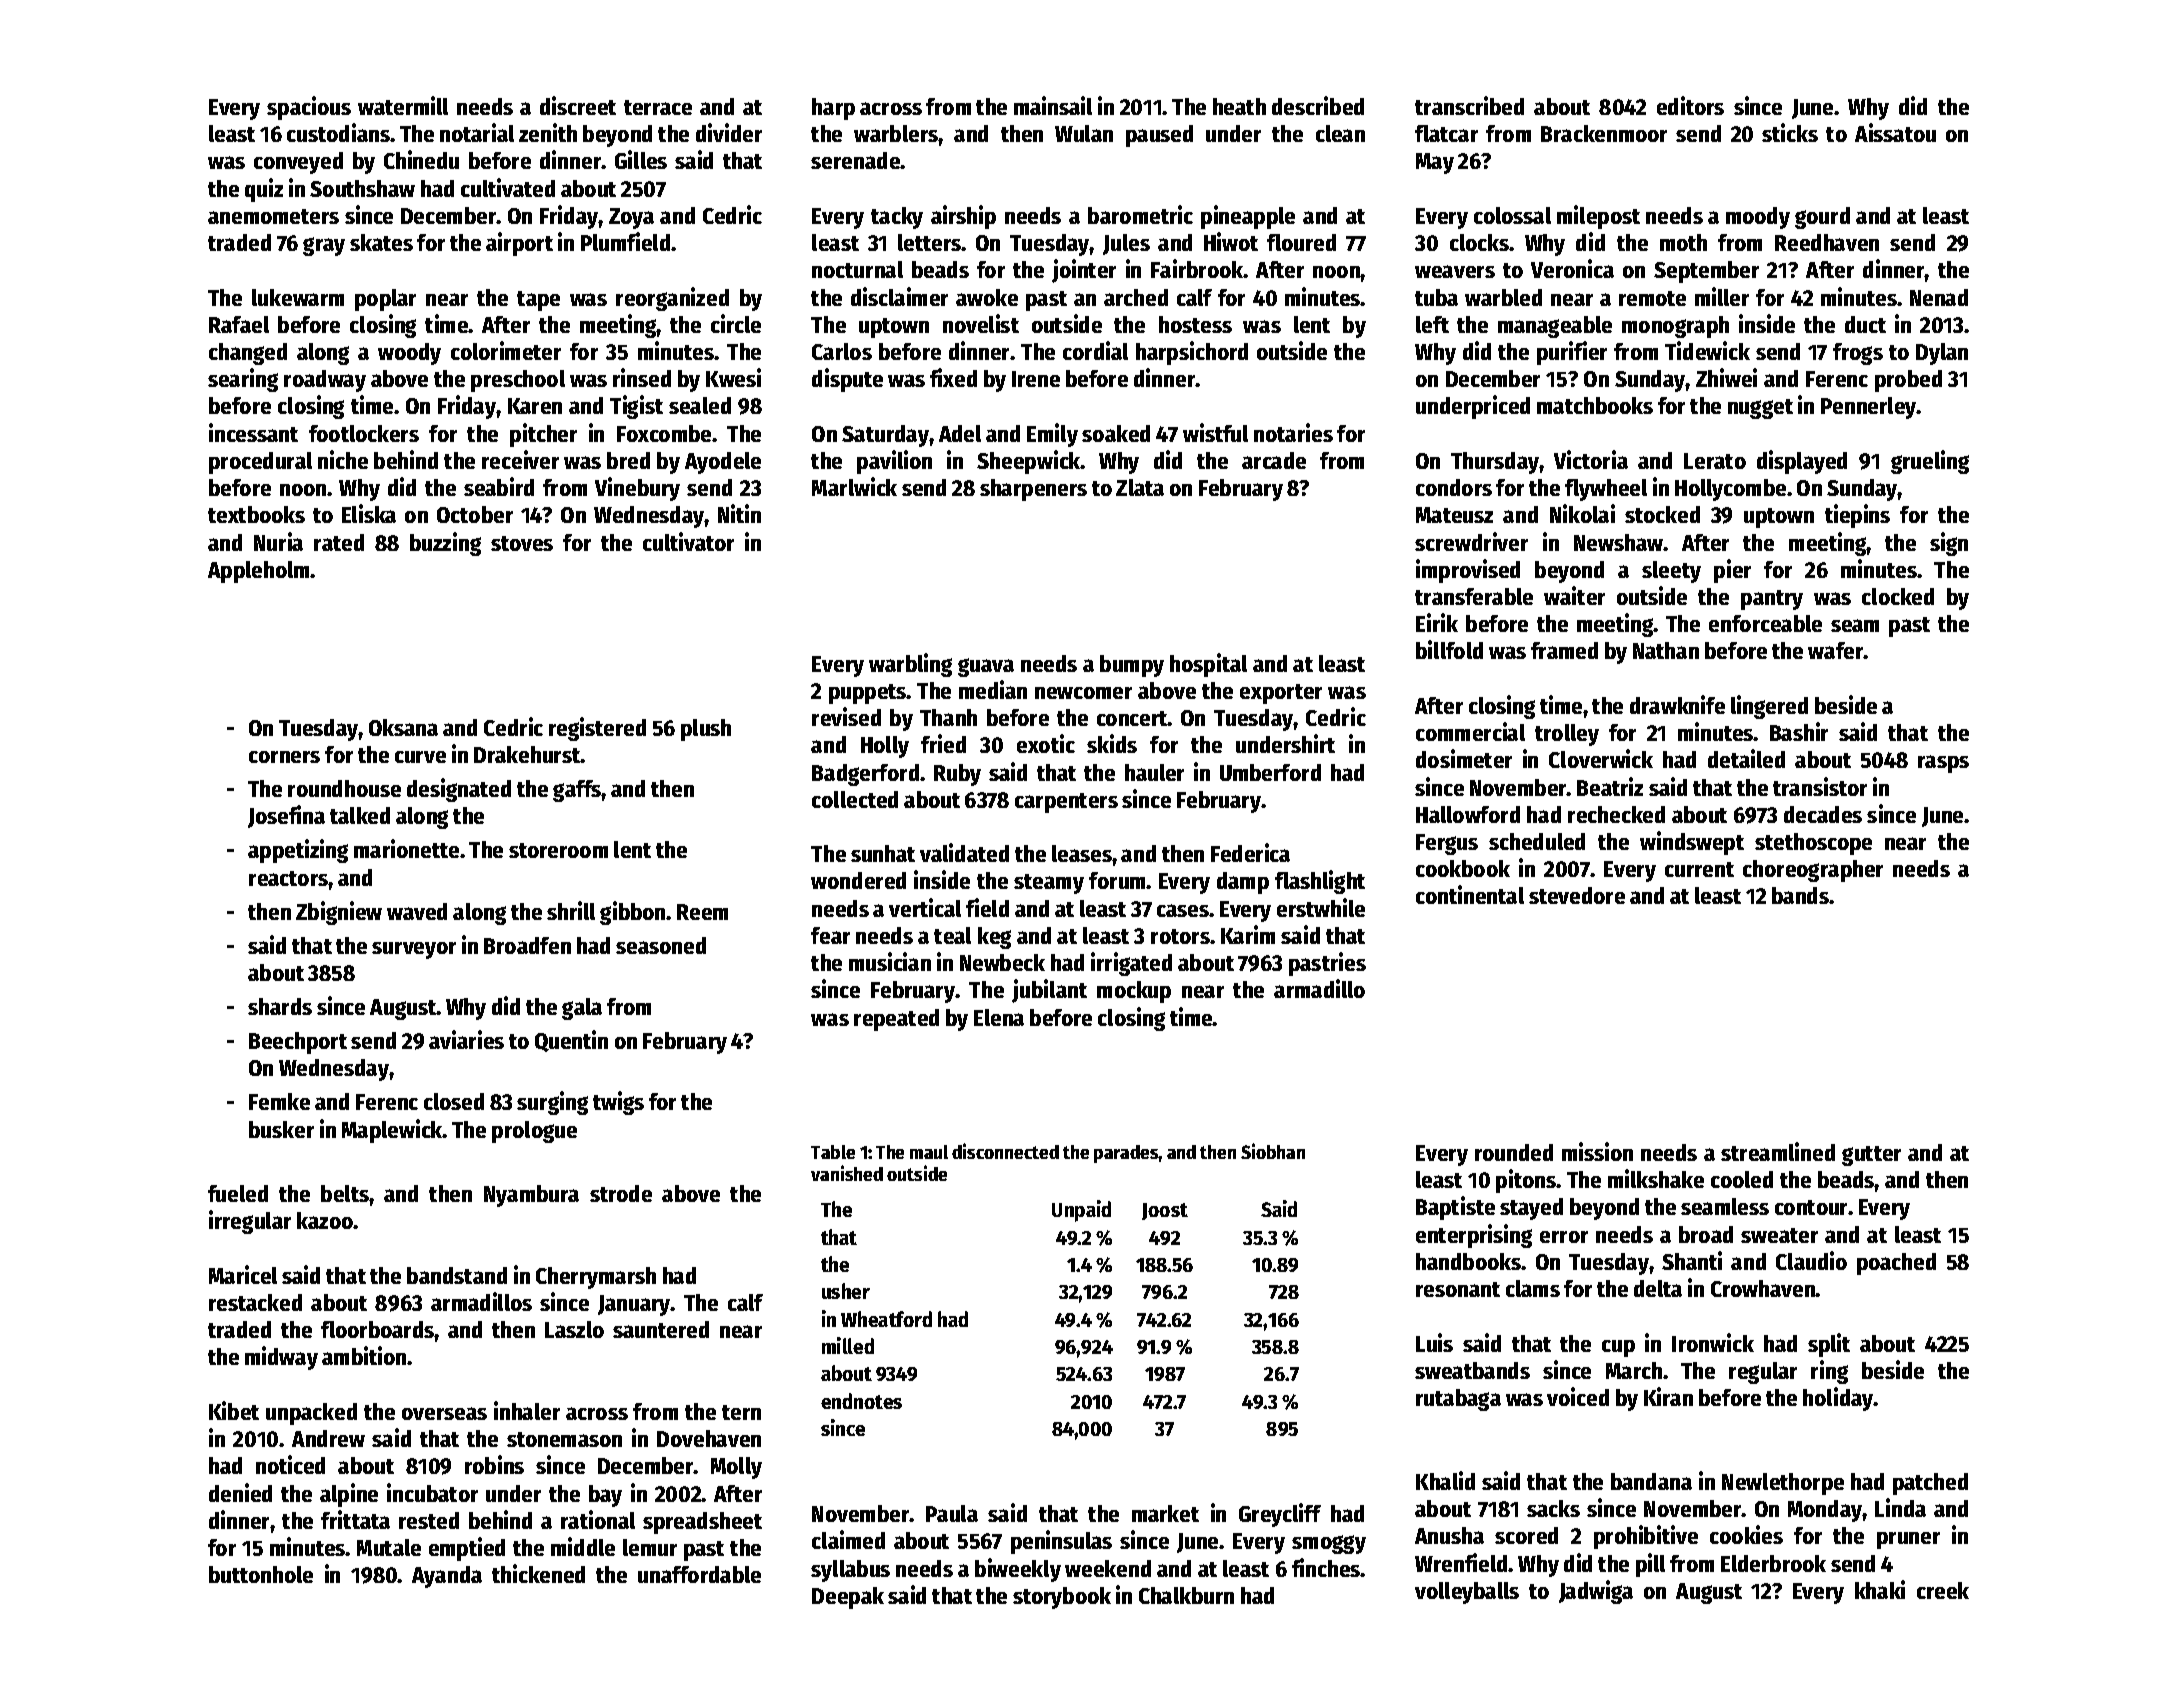 The width and height of the screenshot is (2178, 1683). What do you see at coordinates (1239, 106) in the screenshot?
I see `heath` at bounding box center [1239, 106].
